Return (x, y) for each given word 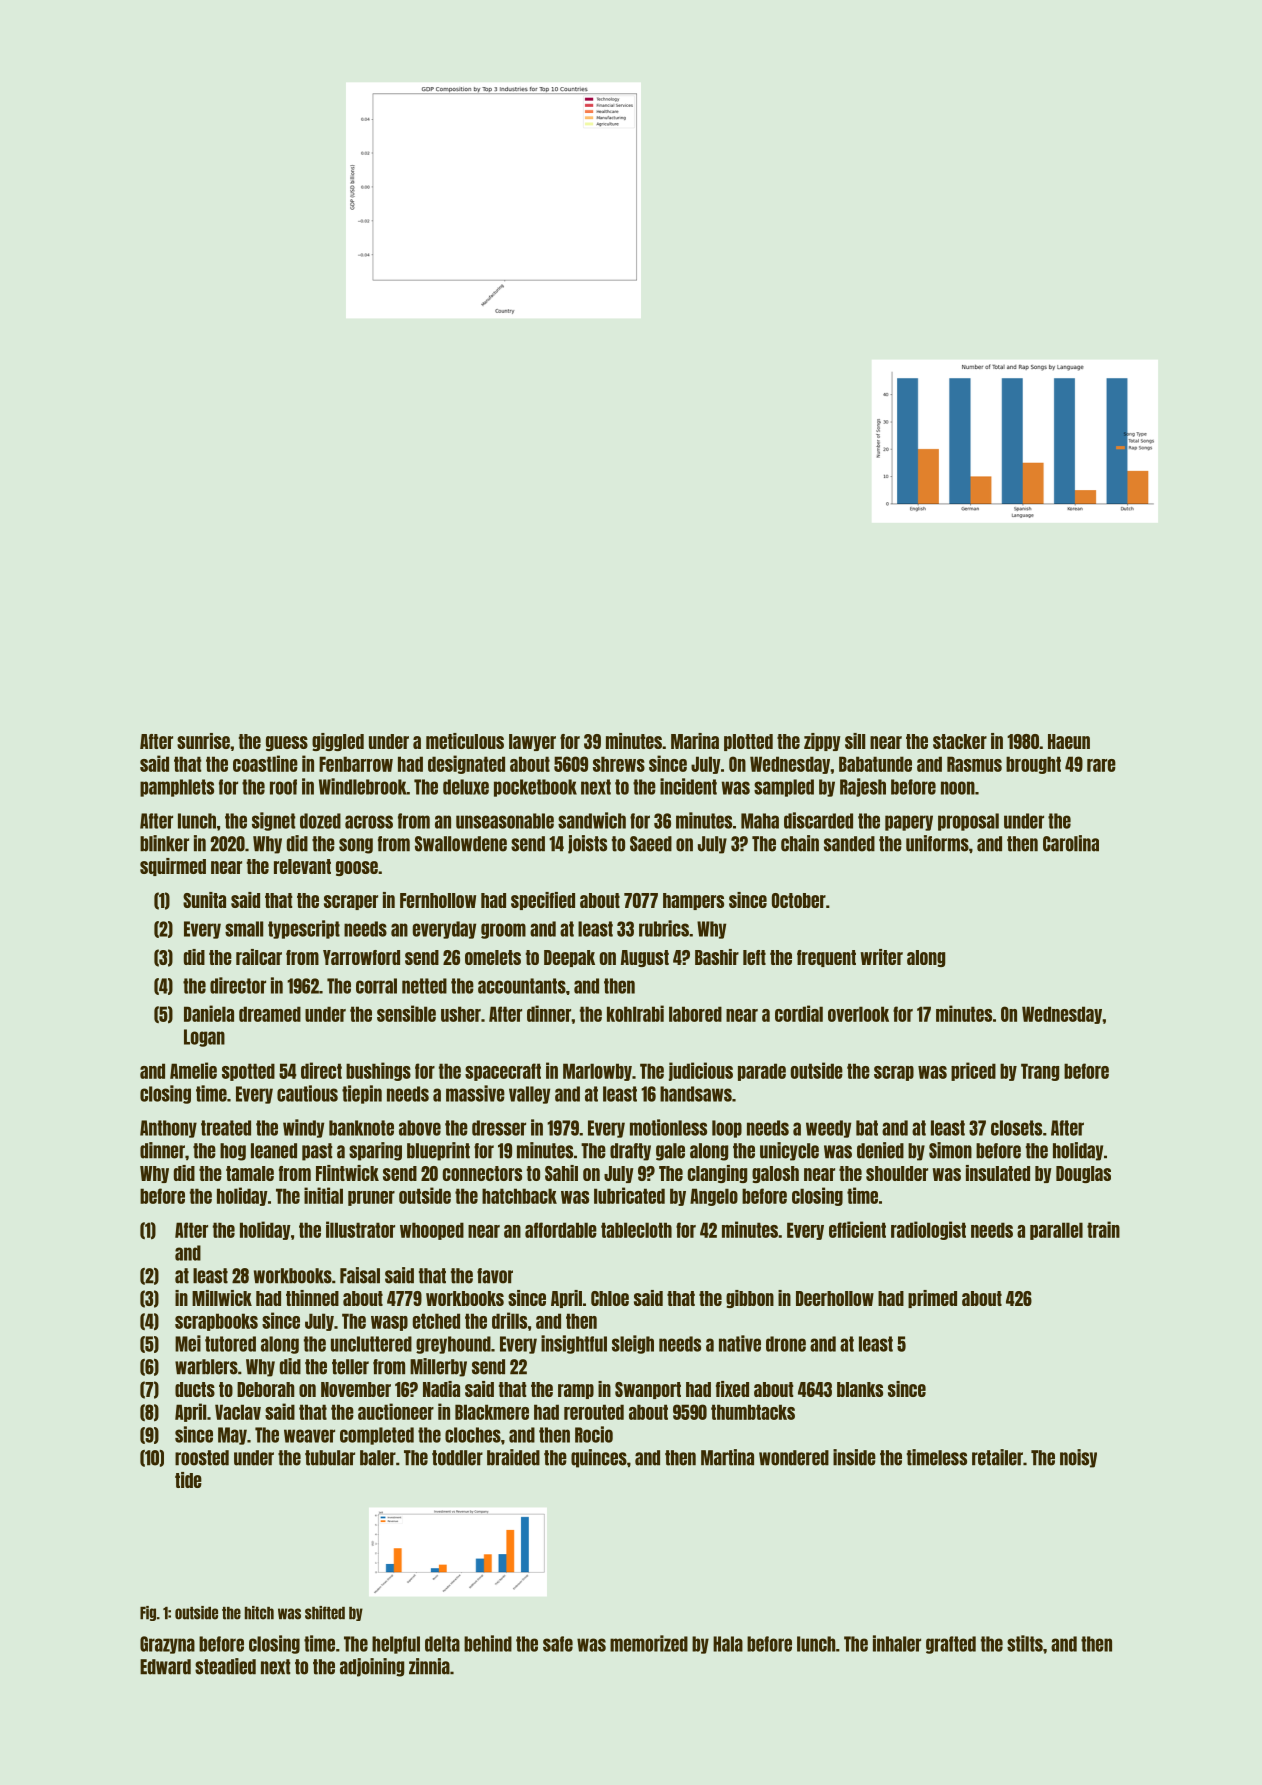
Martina (727, 1457)
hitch (259, 1613)
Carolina (1071, 843)
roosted (202, 1458)
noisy (1078, 1458)
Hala (728, 1644)
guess (287, 743)
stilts (1025, 1643)
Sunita (204, 900)
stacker (960, 741)
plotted (748, 742)
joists (587, 844)
